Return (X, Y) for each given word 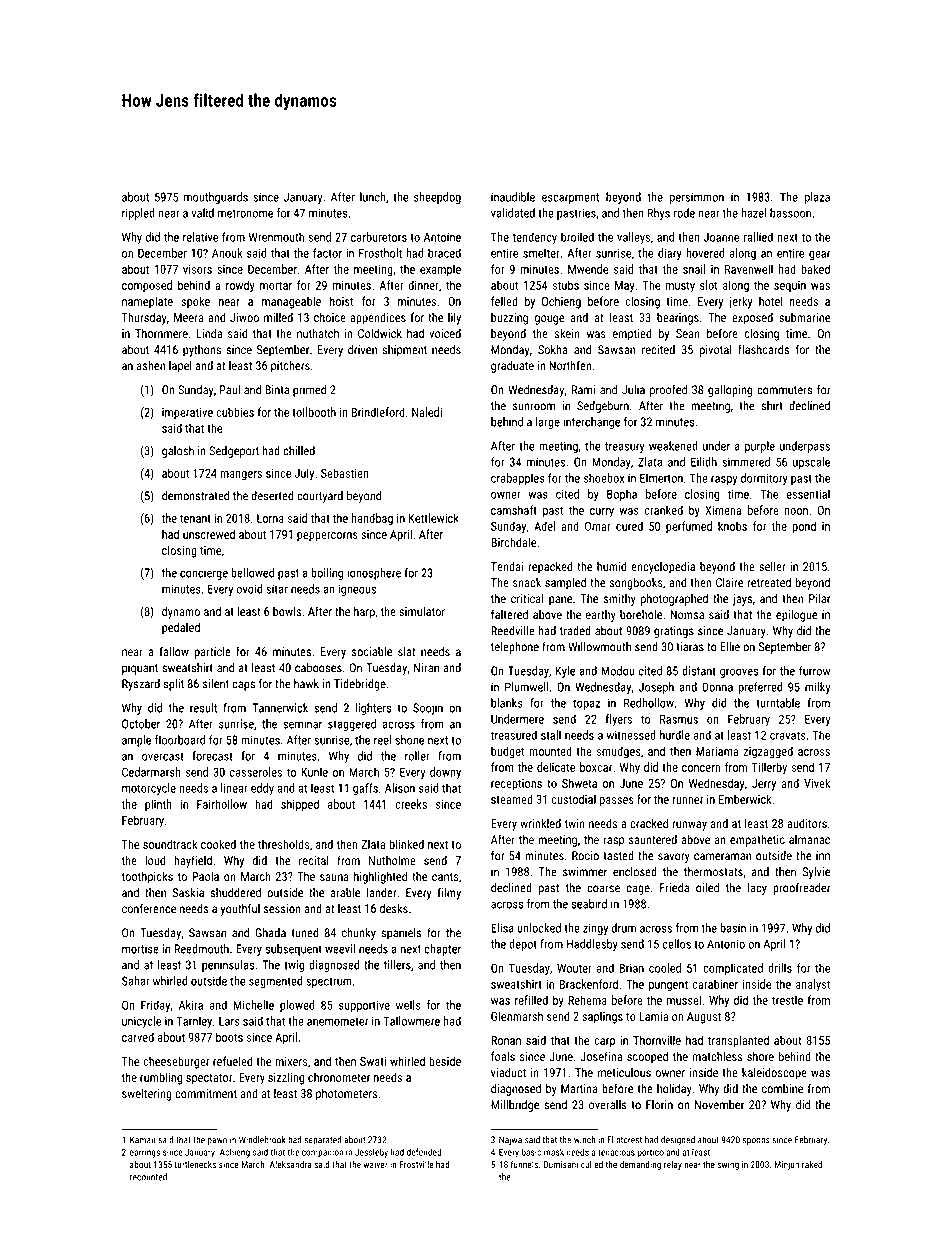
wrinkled (540, 823)
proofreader (801, 888)
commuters (784, 390)
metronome (245, 213)
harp (364, 612)
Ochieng (561, 302)
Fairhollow (222, 804)
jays (742, 600)
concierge (204, 574)
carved (138, 1037)
